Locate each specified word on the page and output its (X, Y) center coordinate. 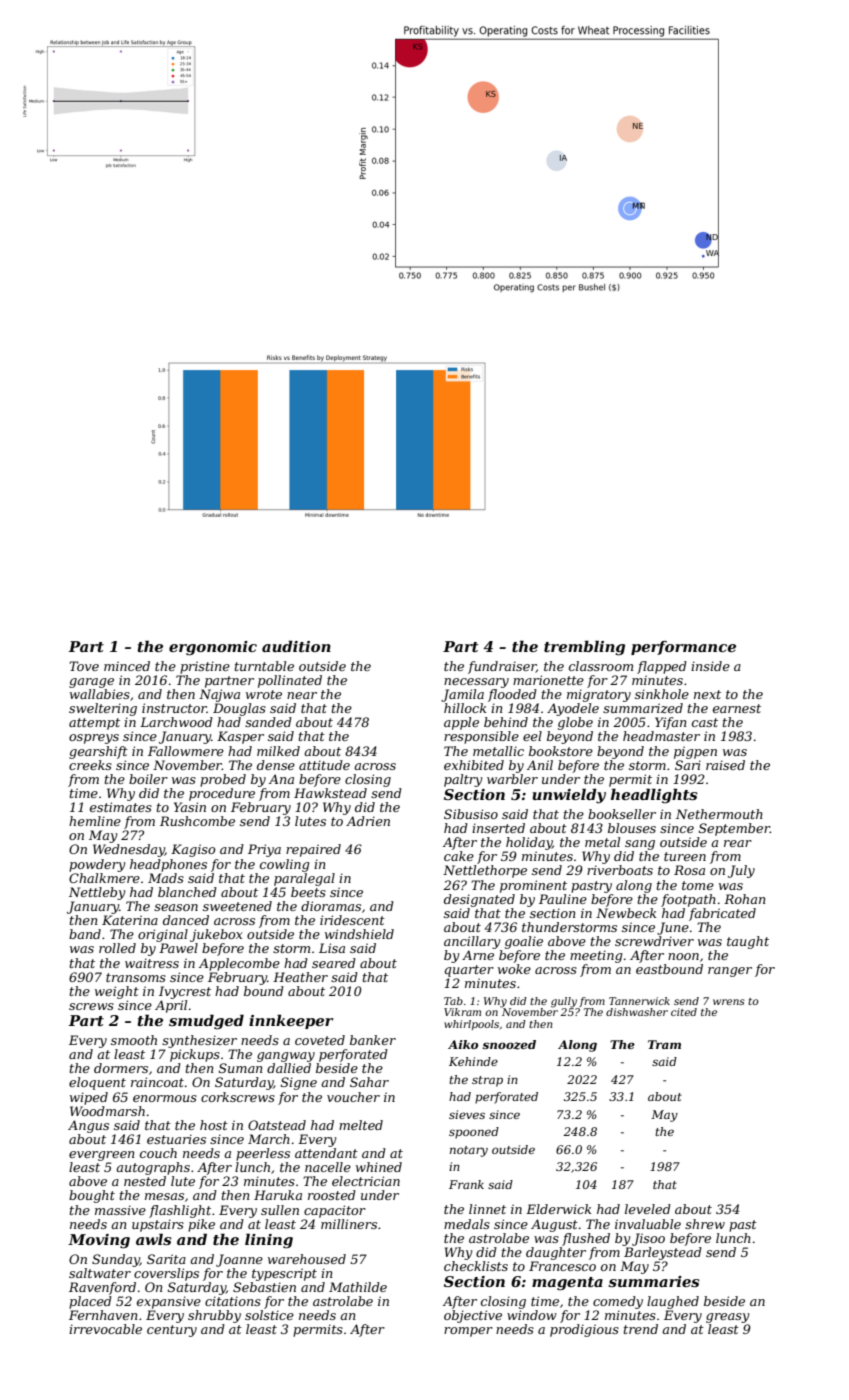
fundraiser (502, 667)
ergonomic (213, 648)
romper (468, 1332)
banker (373, 1040)
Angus (88, 1126)
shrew (705, 1224)
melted (361, 1125)
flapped (662, 667)
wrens (729, 1002)
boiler (148, 779)
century (172, 1331)
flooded (512, 695)
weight (117, 992)
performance (683, 648)
